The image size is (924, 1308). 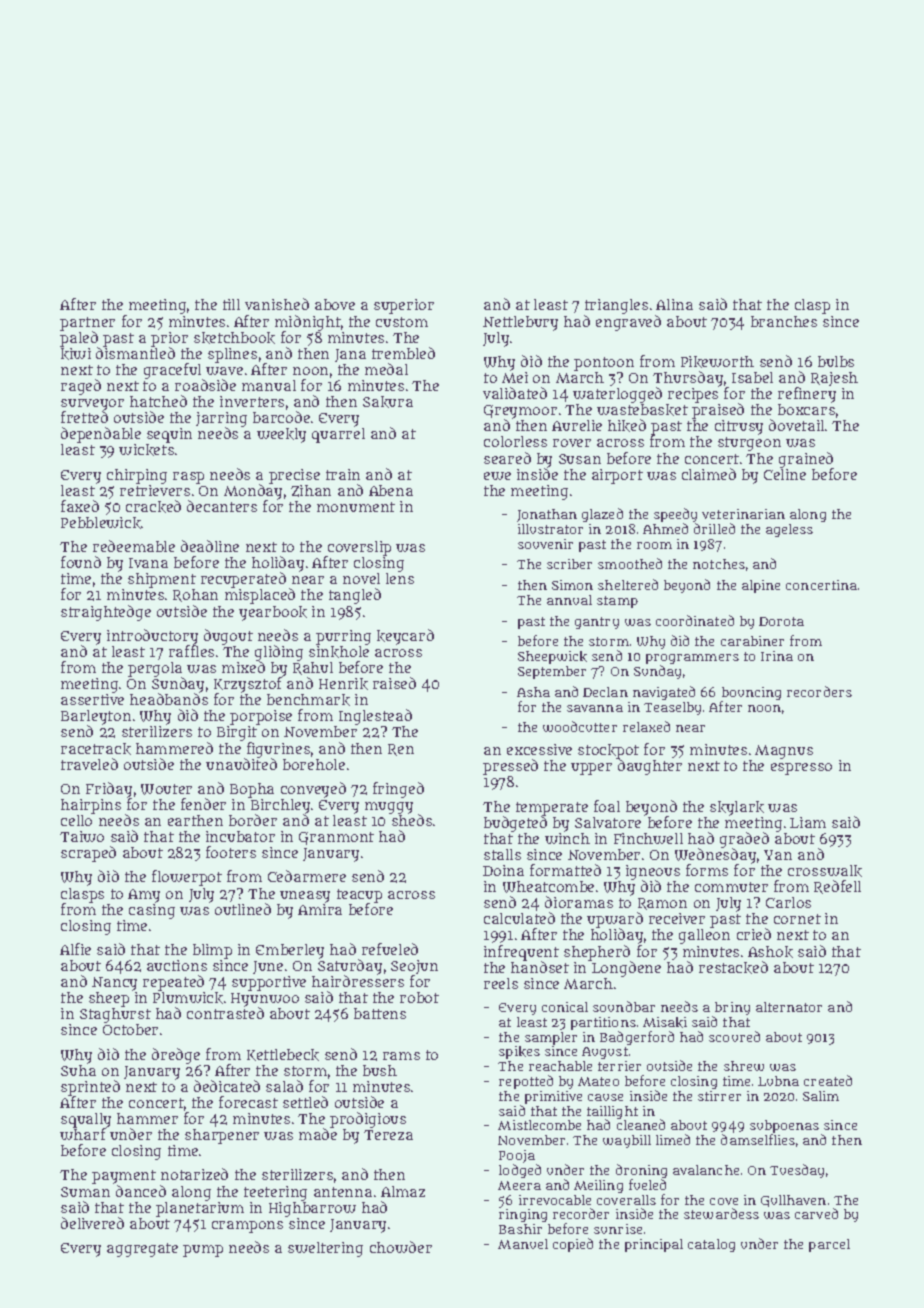 I want to click on Abena, so click(x=391, y=490).
